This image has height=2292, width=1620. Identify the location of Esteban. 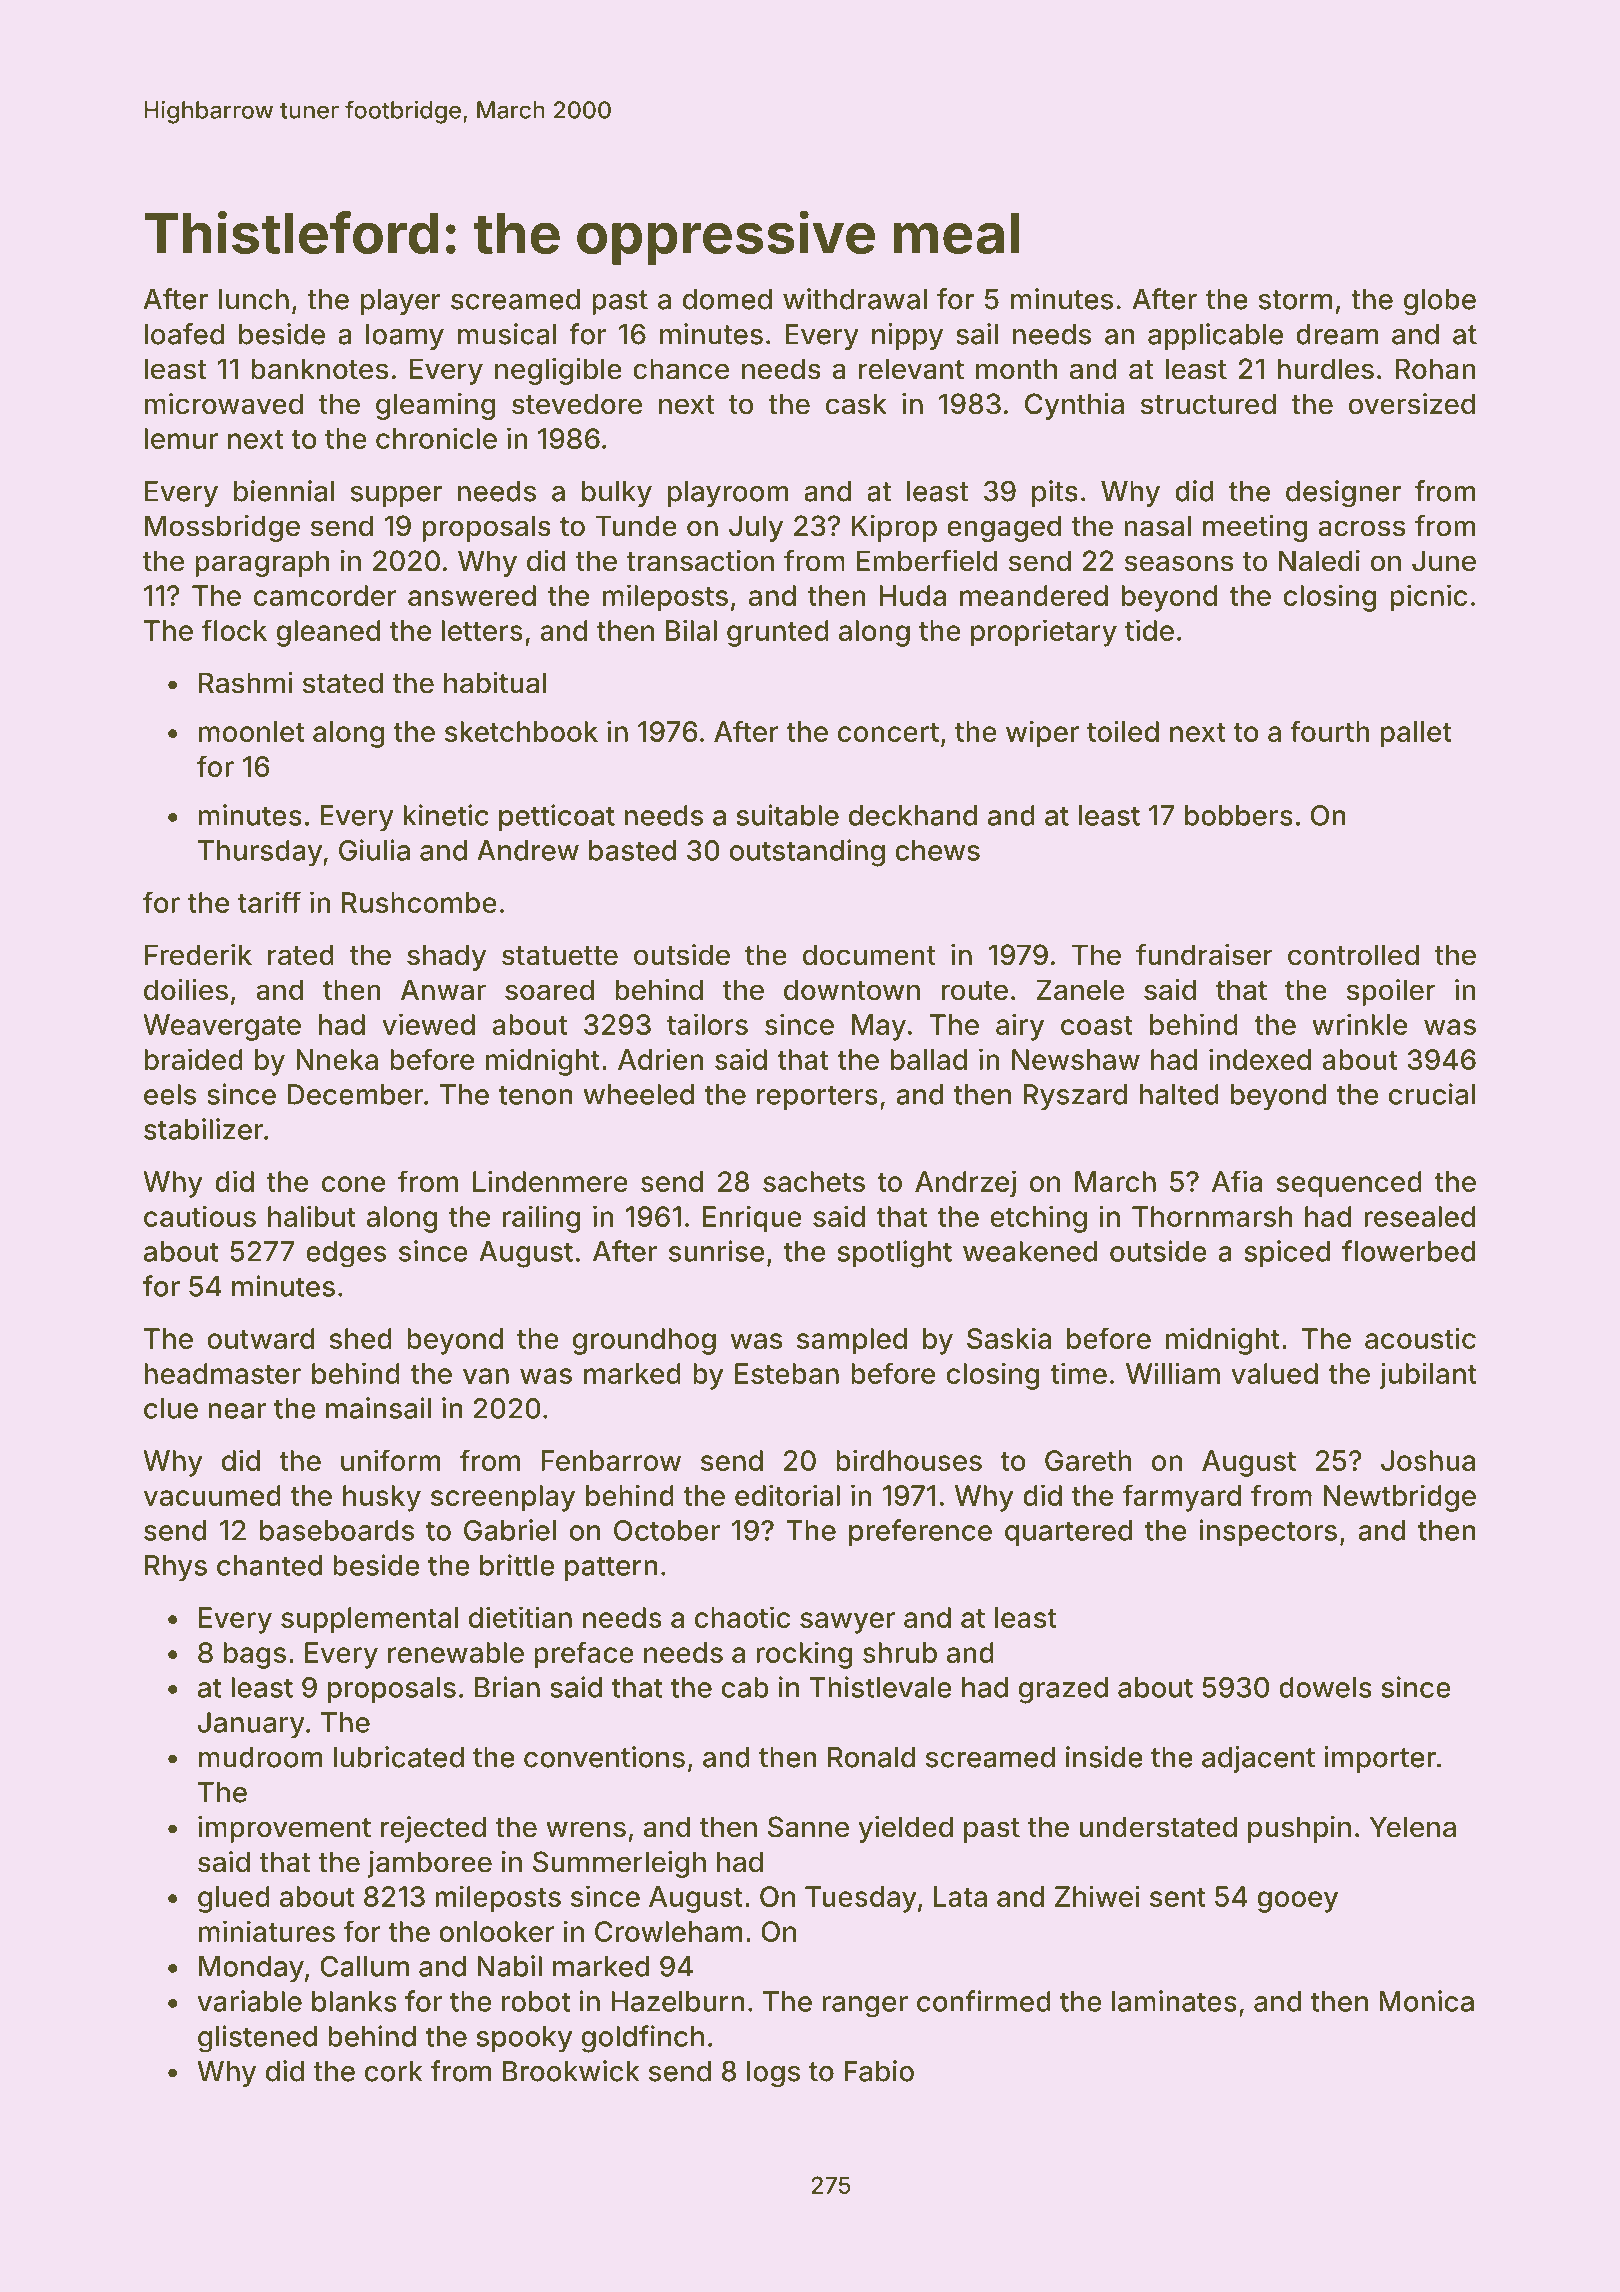
(787, 1373).
